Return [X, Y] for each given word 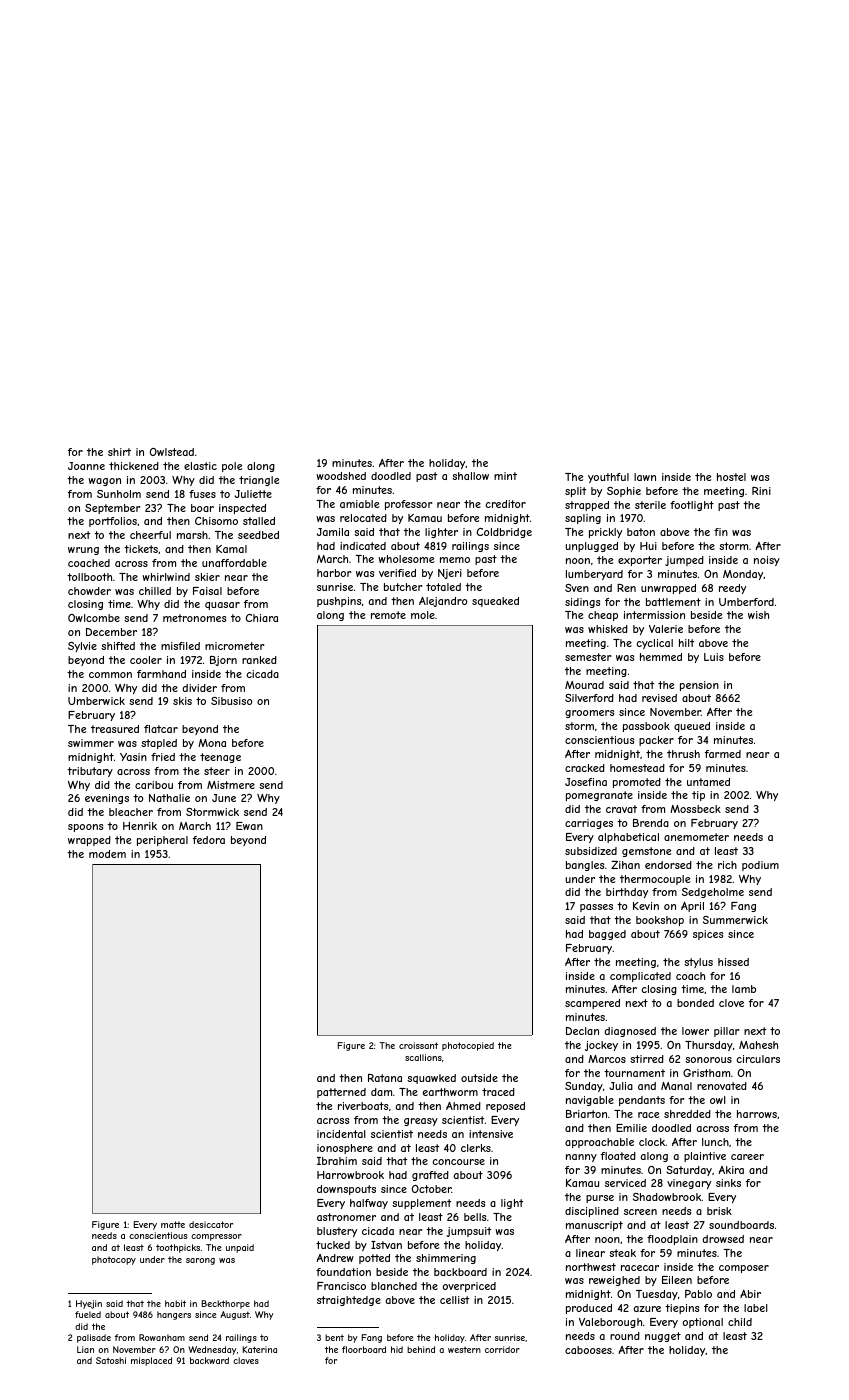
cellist [454, 1300]
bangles [585, 866]
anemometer [696, 837]
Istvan [386, 1245]
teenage [220, 758]
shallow [470, 476]
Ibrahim [337, 1161]
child [740, 1322]
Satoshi [111, 1360]
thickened [134, 466]
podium [760, 866]
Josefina [586, 782]
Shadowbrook [667, 1197]
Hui [648, 546]
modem [107, 854]
